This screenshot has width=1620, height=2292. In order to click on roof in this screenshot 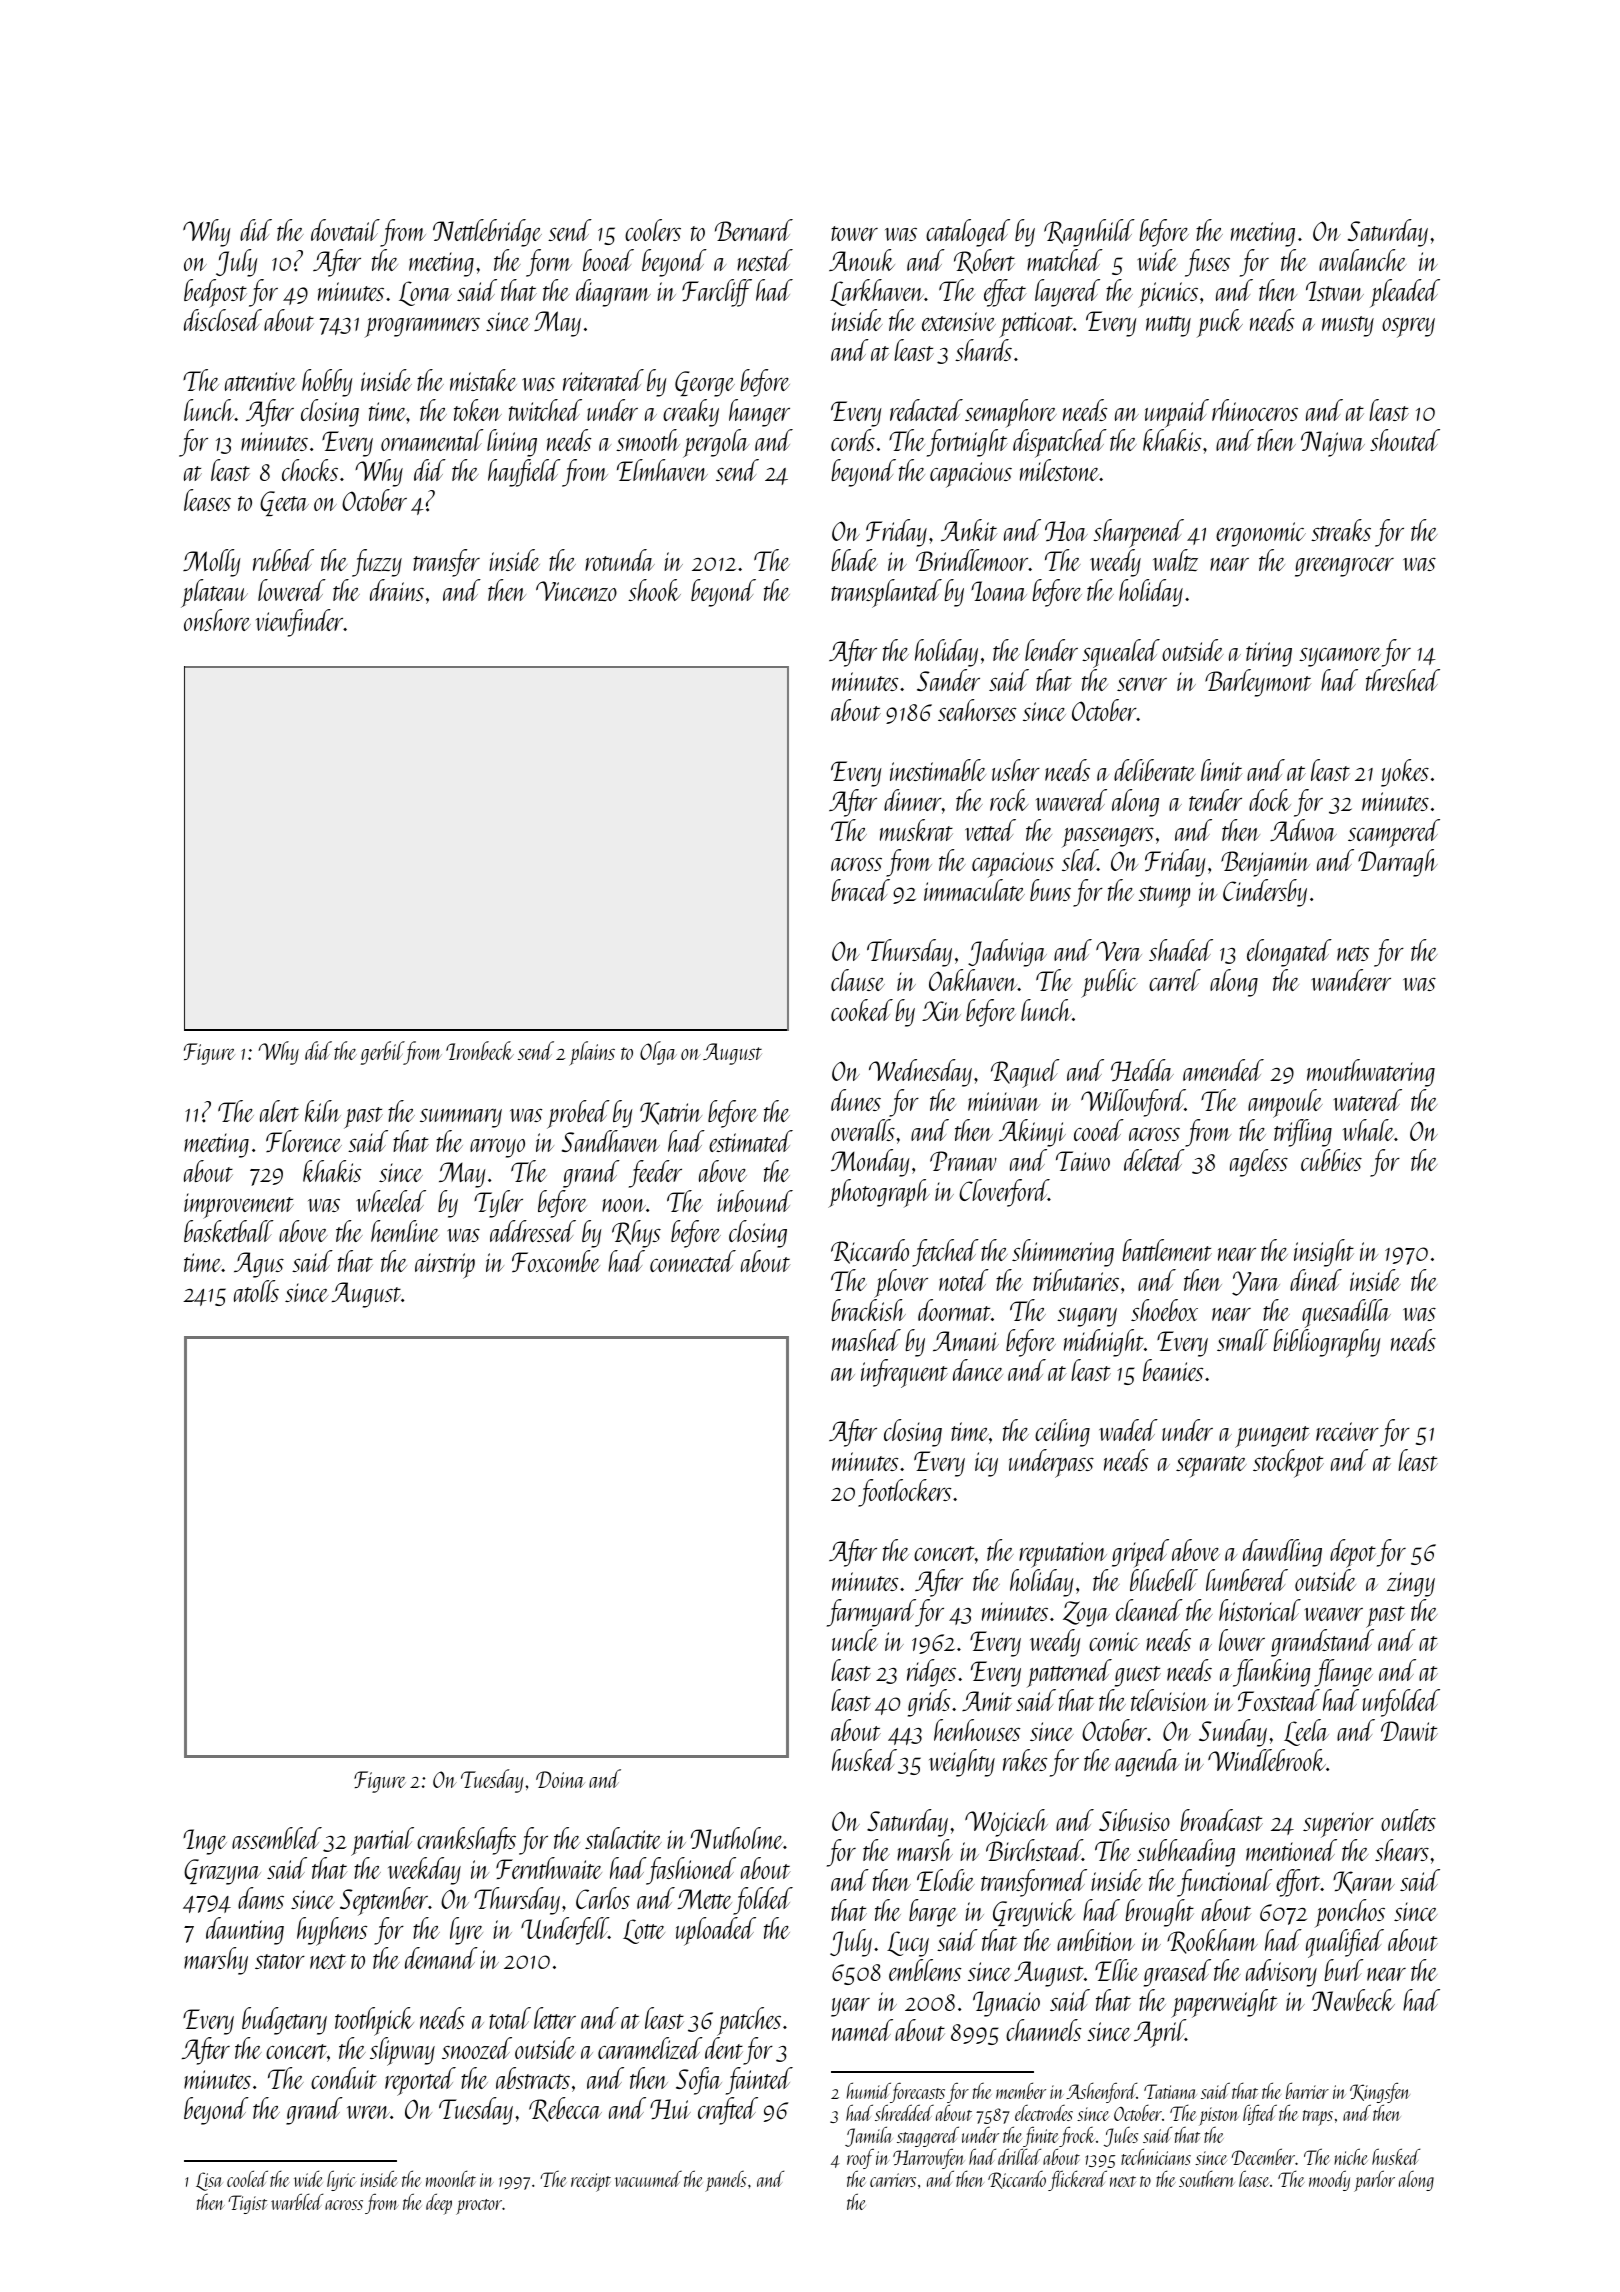, I will do `click(860, 2160)`.
